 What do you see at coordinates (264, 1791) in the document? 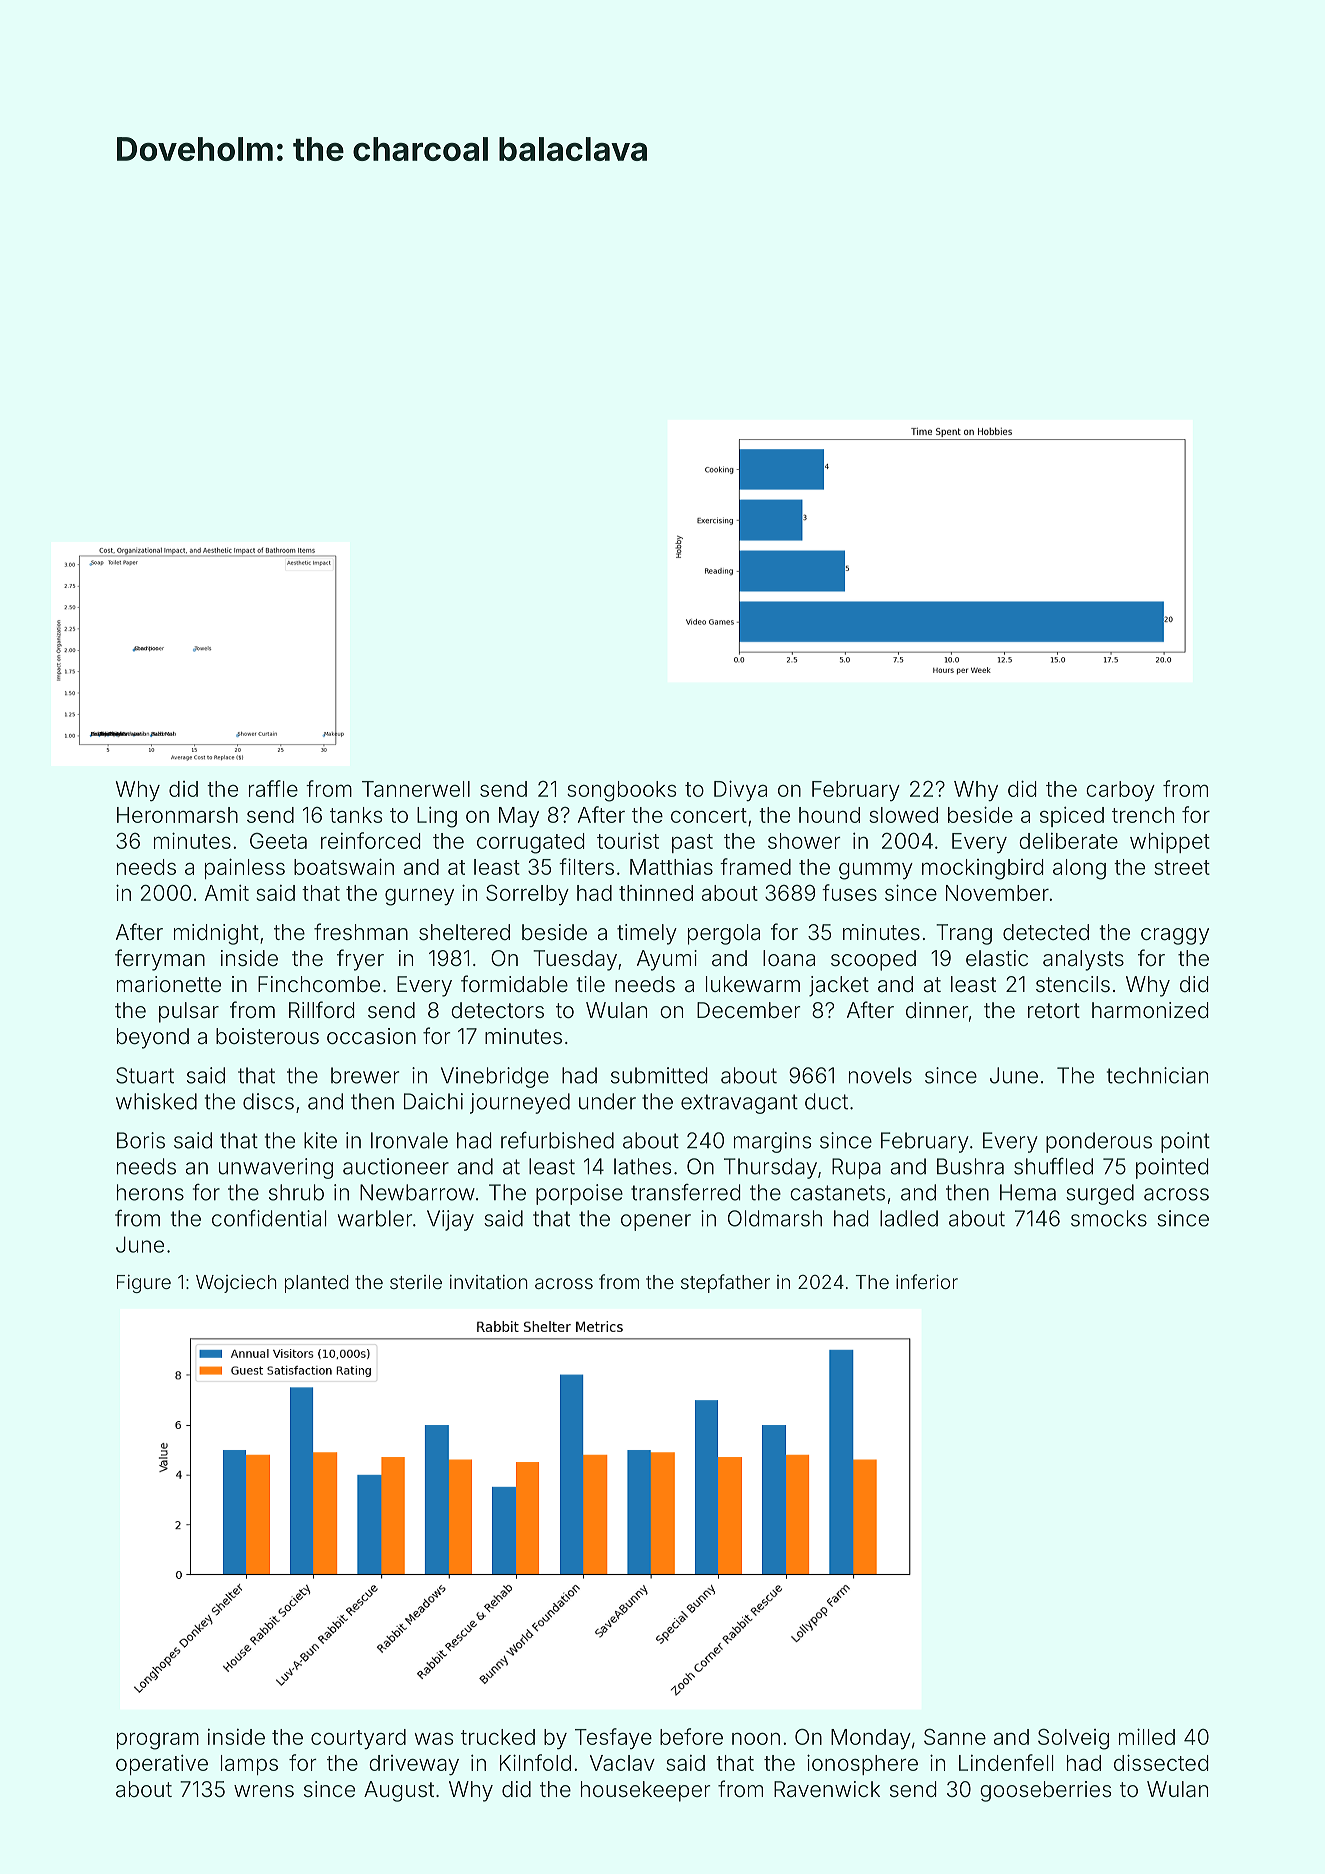
I see `wrens` at bounding box center [264, 1791].
